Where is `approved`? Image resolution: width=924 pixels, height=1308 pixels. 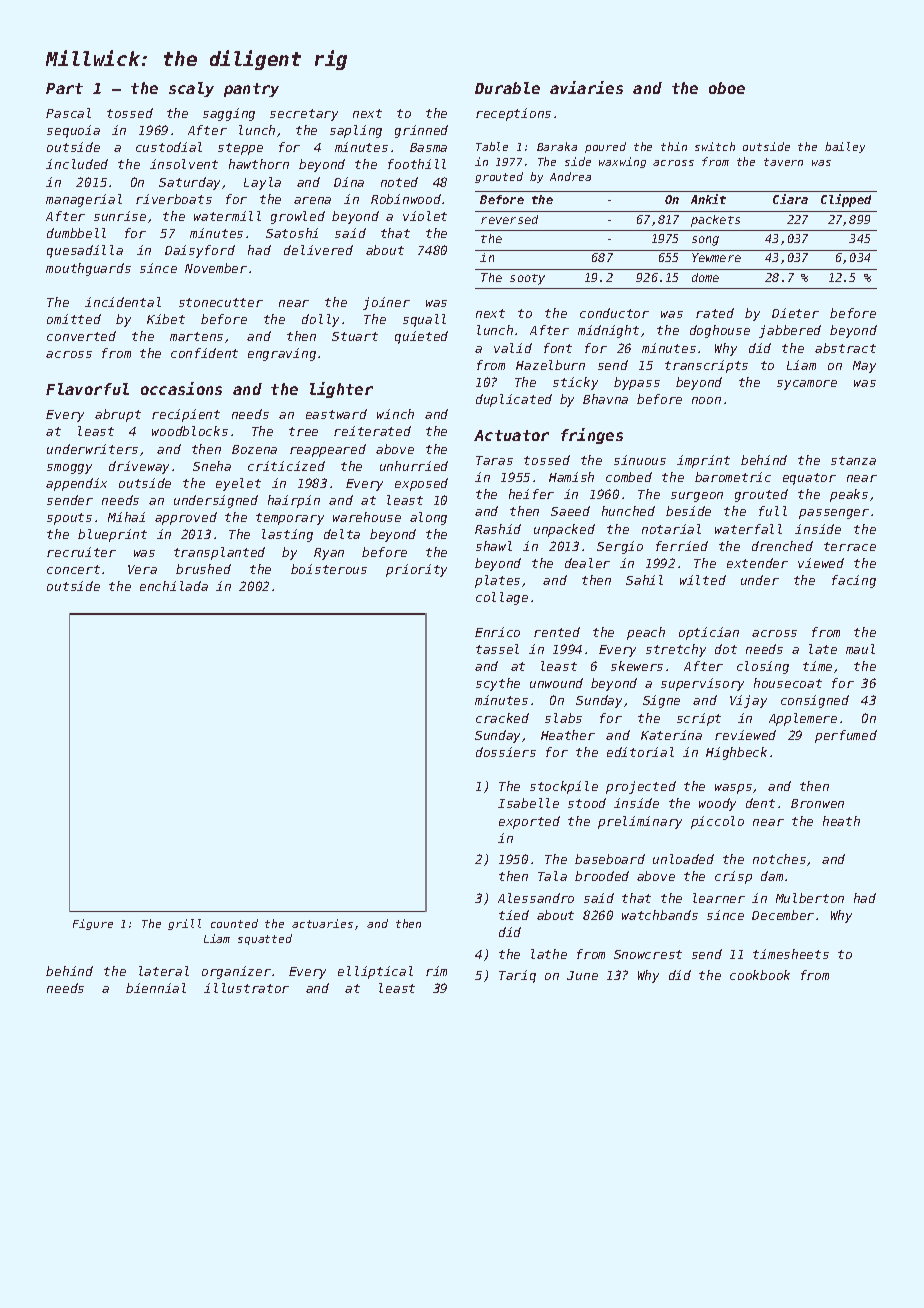
approved is located at coordinates (186, 518).
